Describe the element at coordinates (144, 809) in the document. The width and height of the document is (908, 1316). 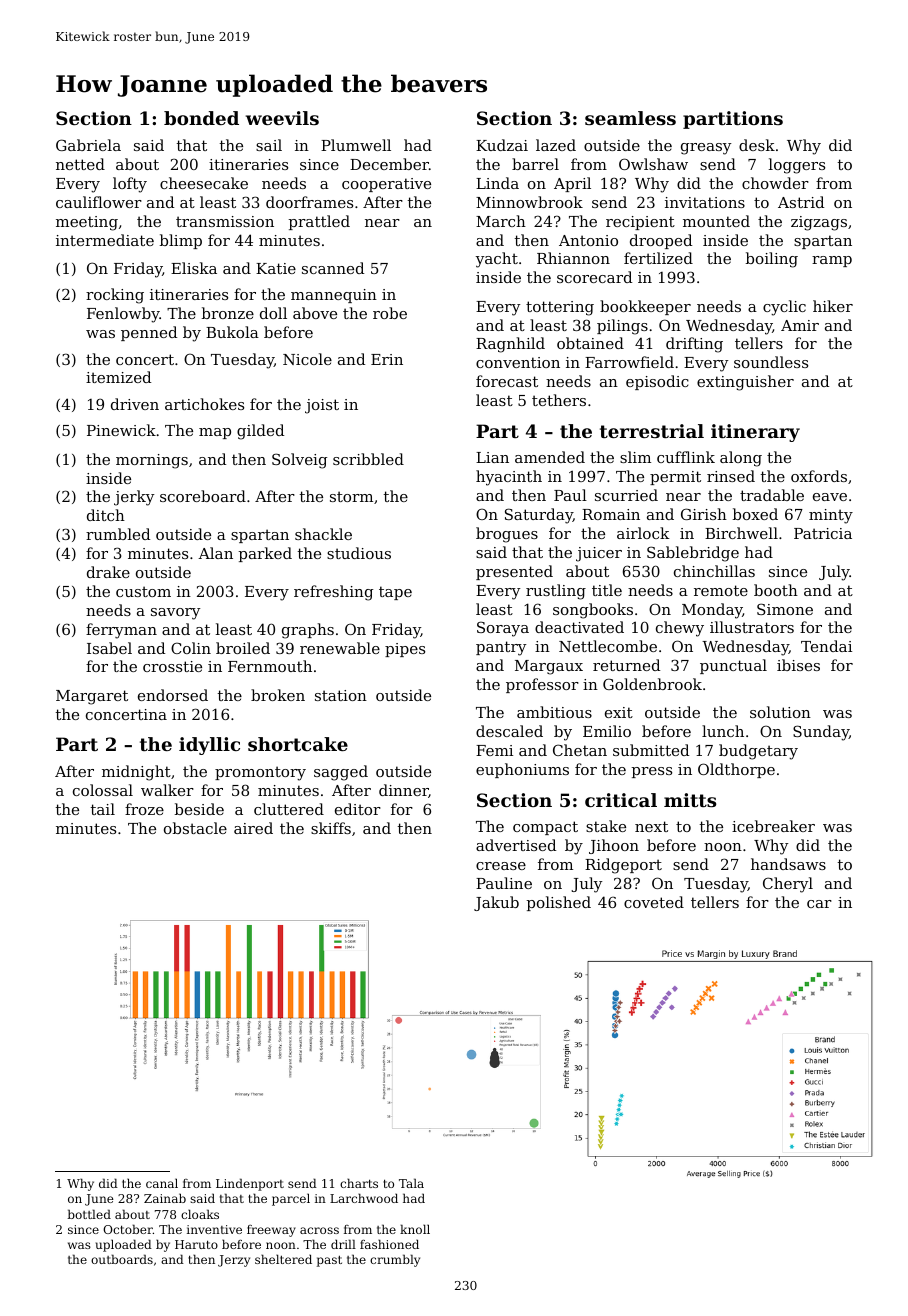
I see `froze` at that location.
